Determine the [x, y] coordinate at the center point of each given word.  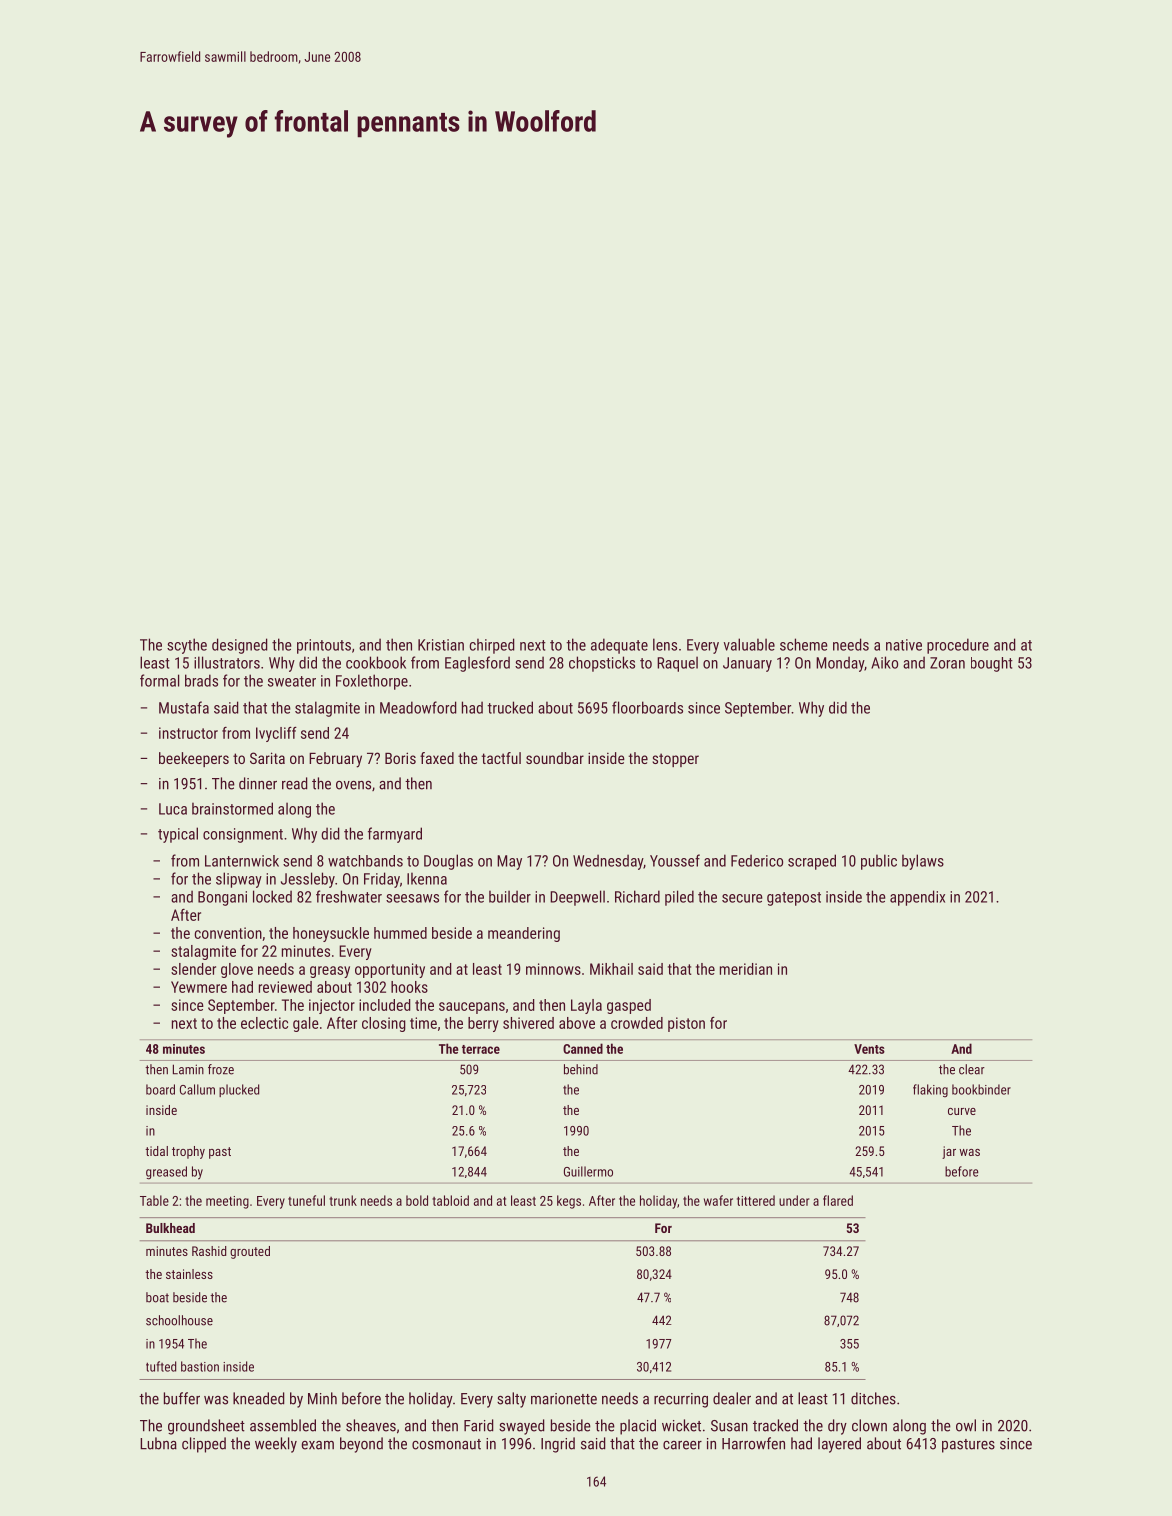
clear [972, 1069]
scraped [812, 862]
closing [384, 1024]
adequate [619, 646]
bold [417, 1200]
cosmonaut [446, 1444]
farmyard [395, 835]
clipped [204, 1445]
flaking [930, 1090]
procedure [958, 646]
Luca [173, 809]
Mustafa [184, 707]
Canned [583, 1048]
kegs [569, 1202]
